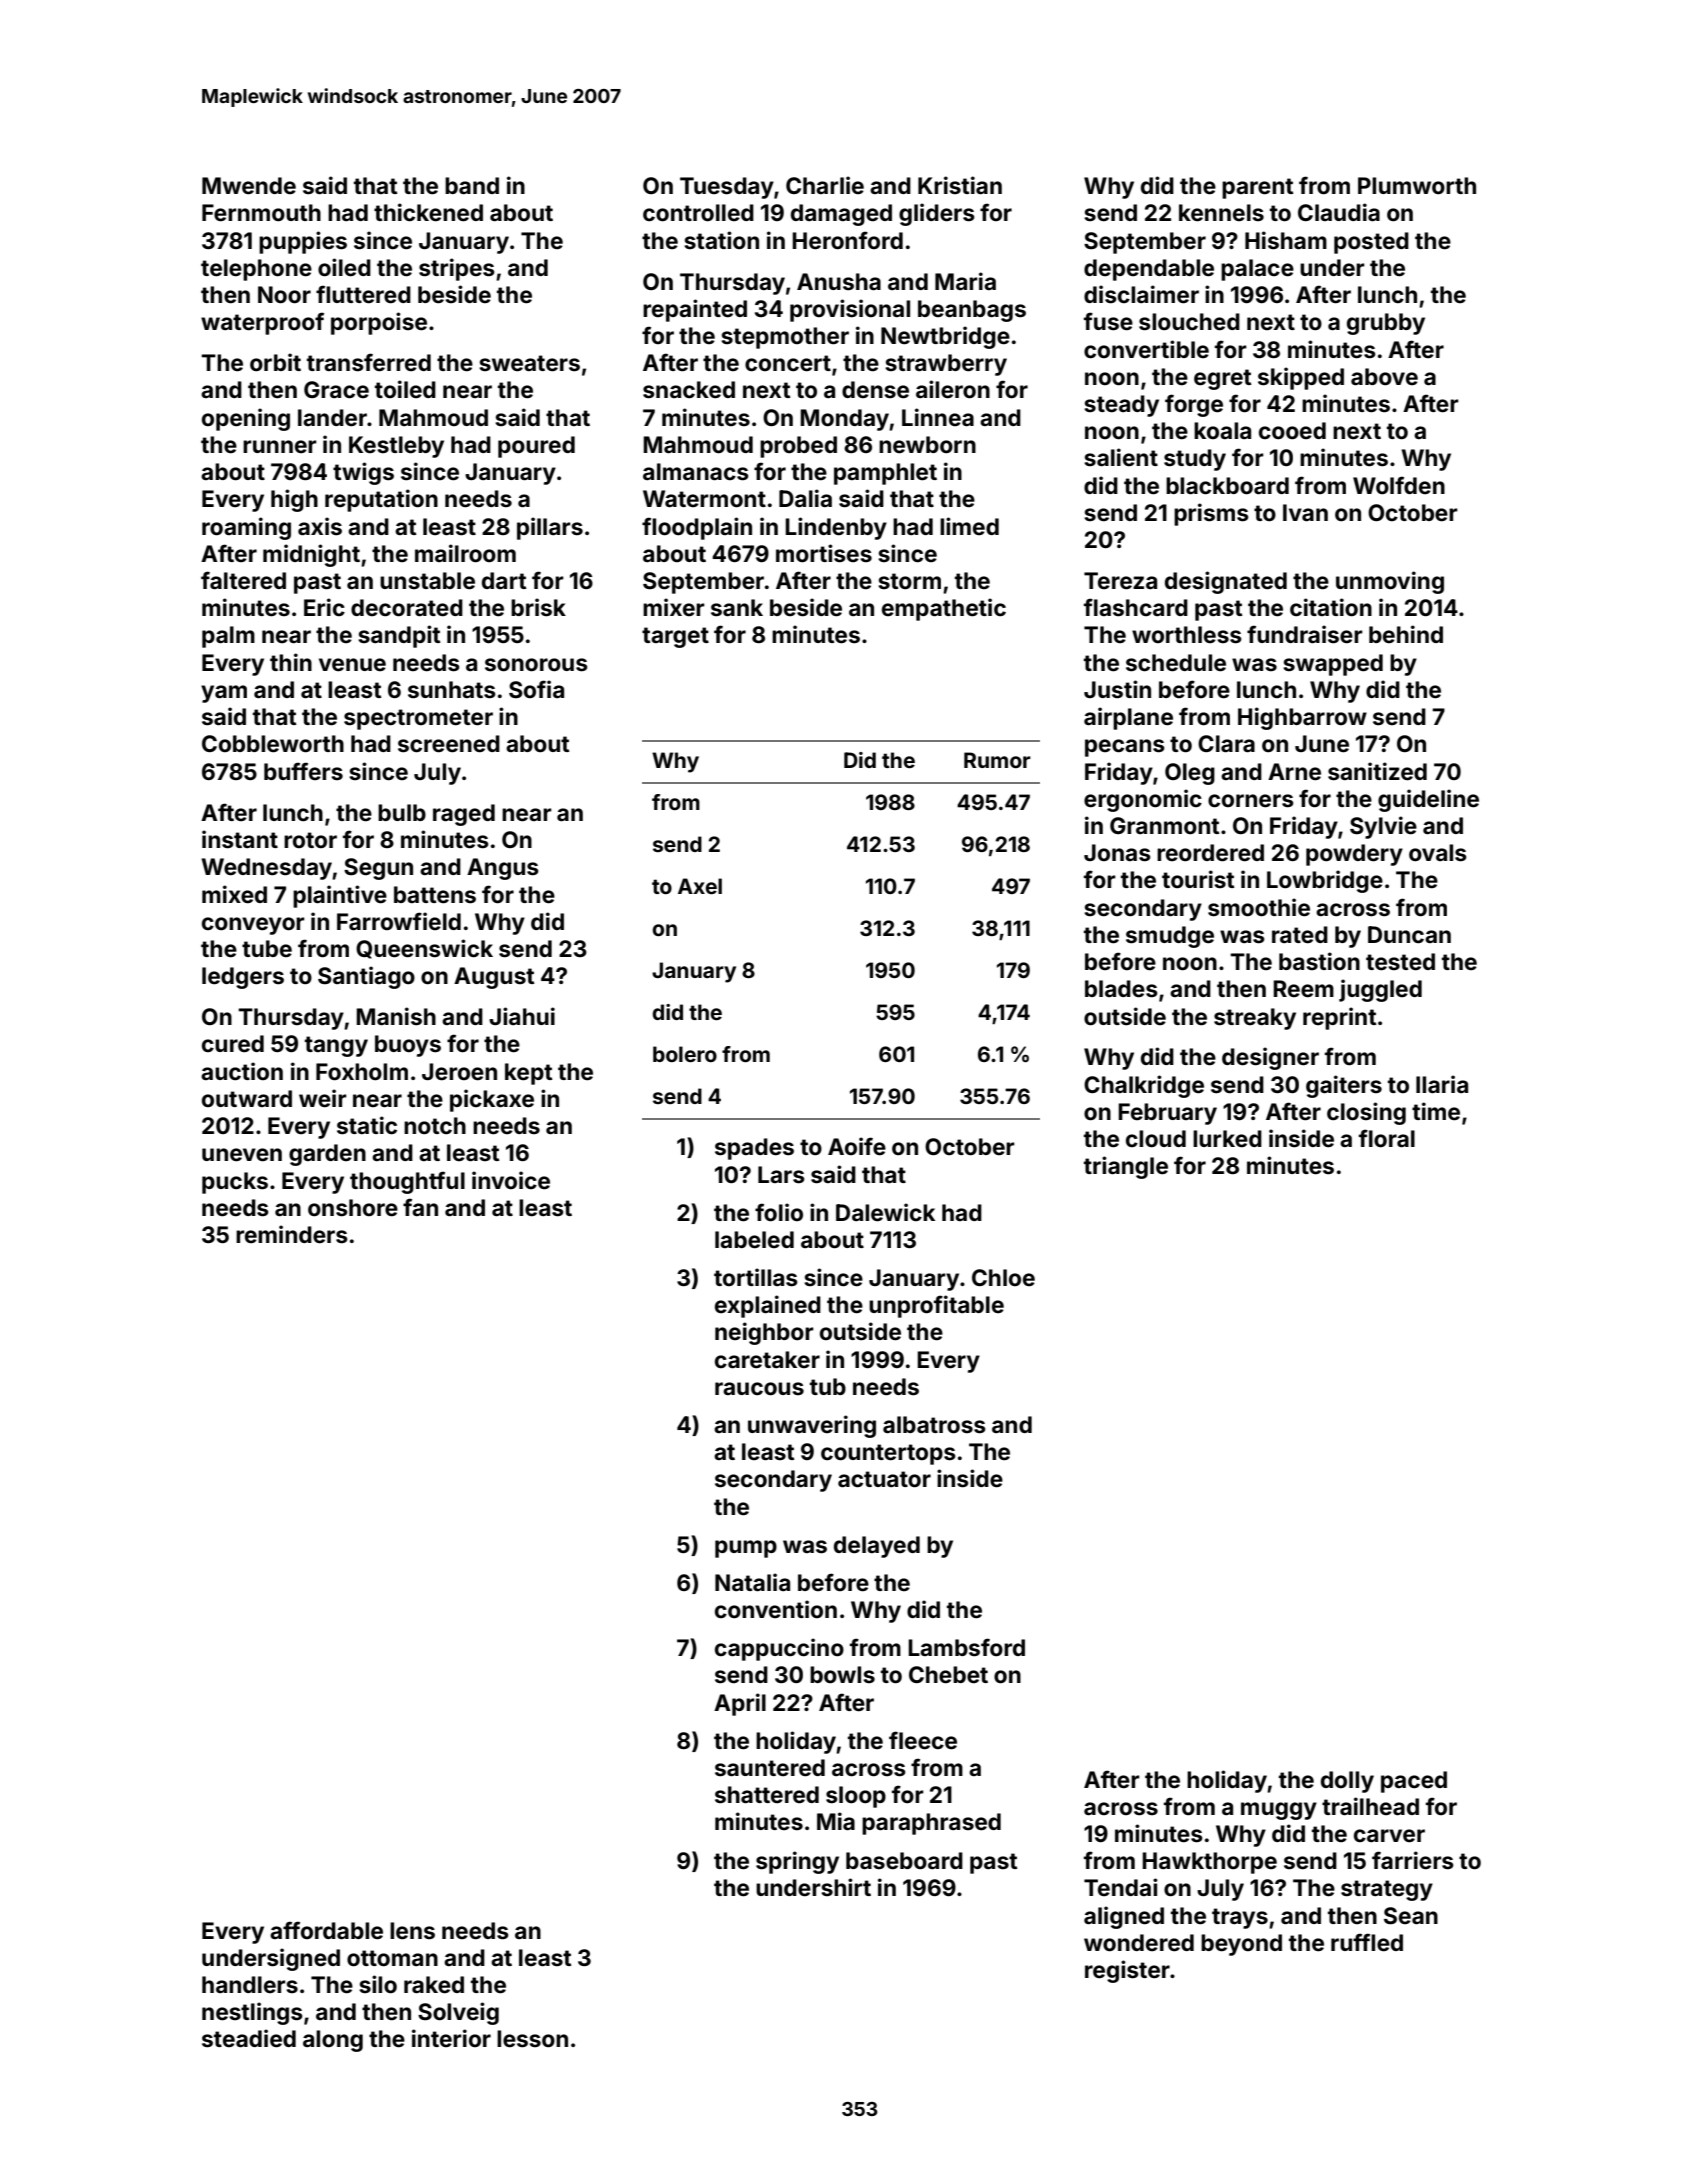  What do you see at coordinates (420, 1207) in the document?
I see `fan` at bounding box center [420, 1207].
